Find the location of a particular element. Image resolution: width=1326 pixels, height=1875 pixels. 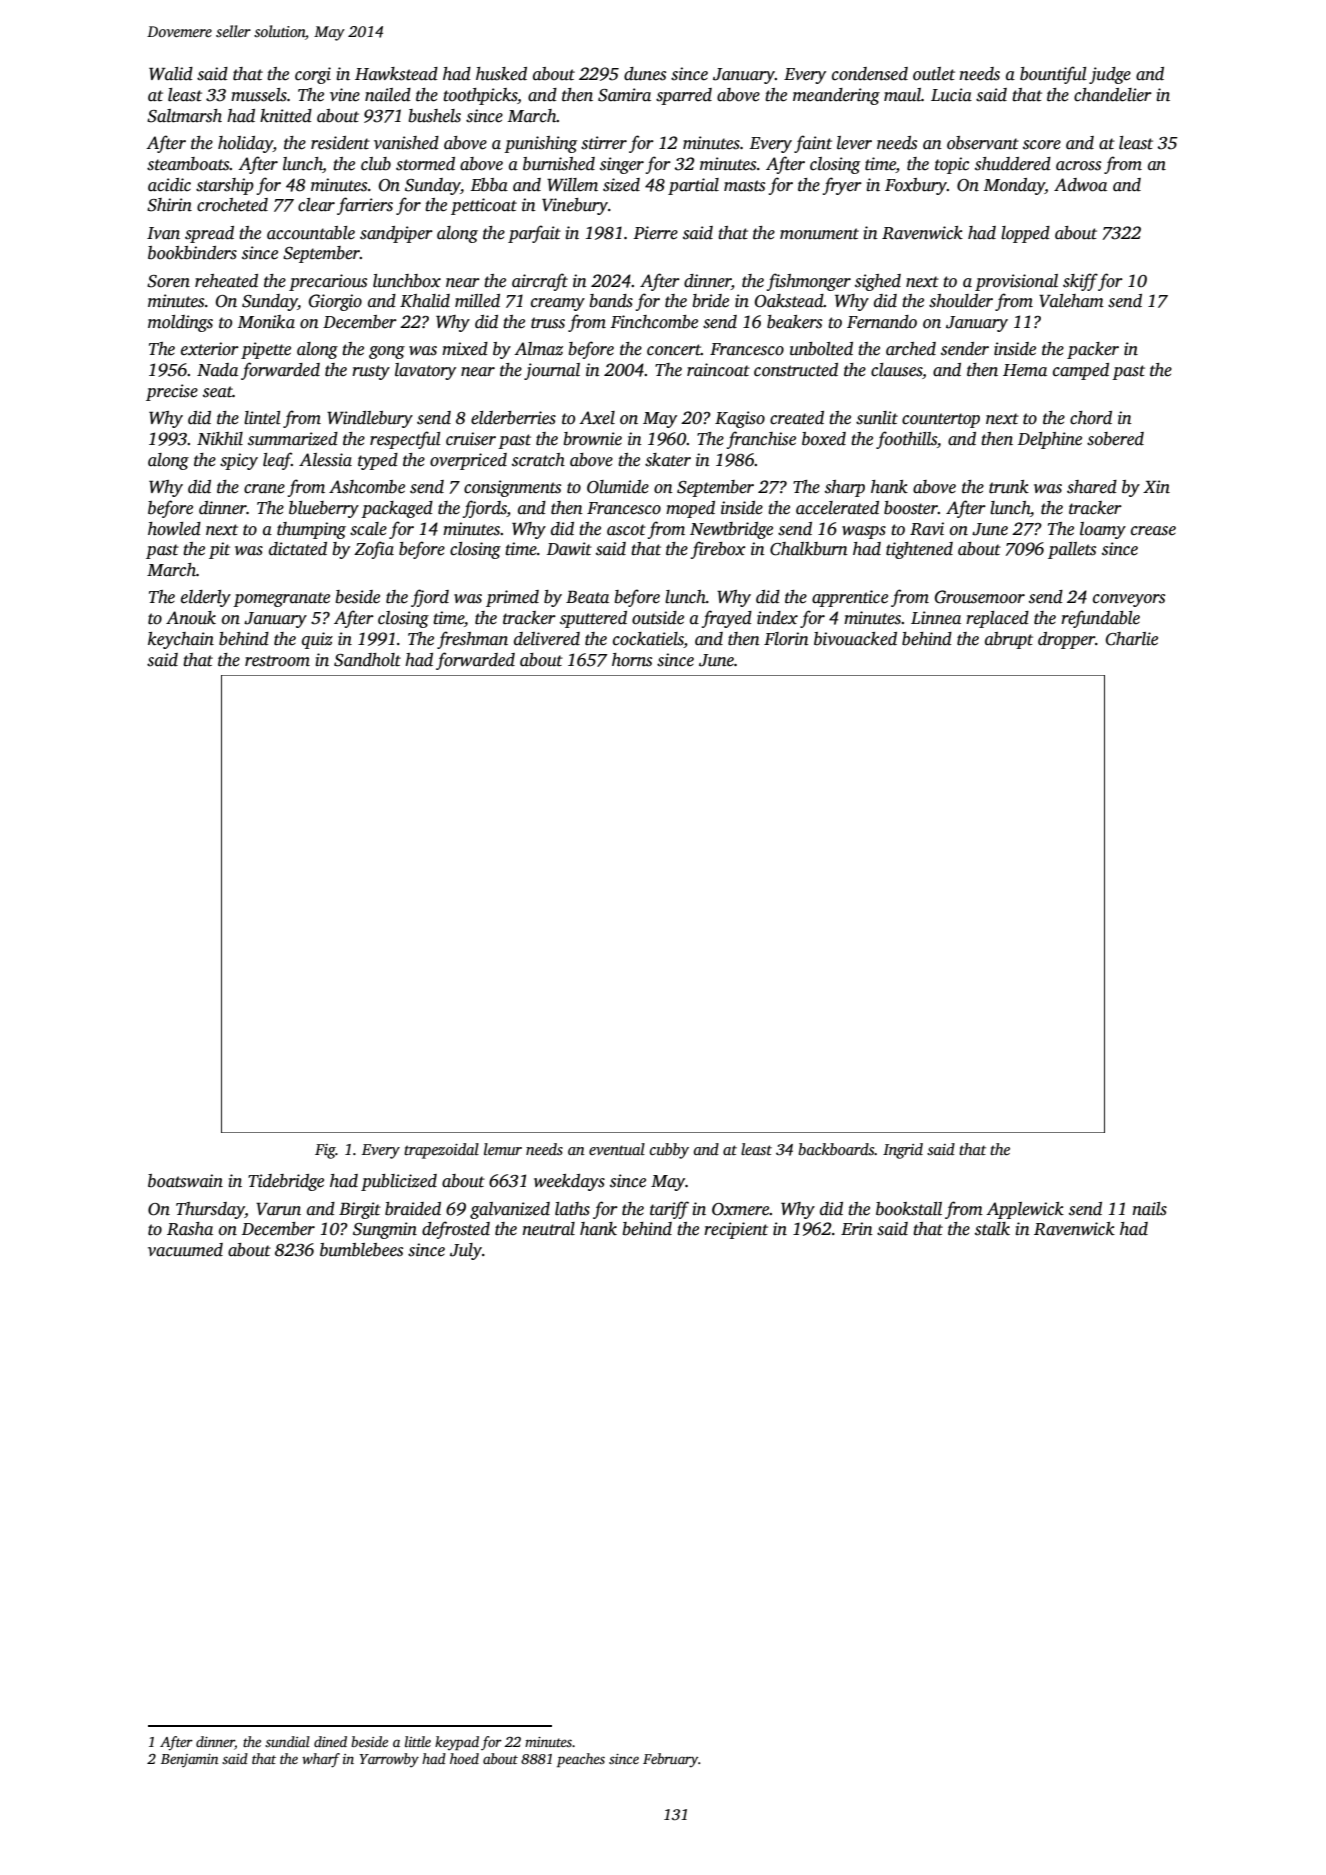

nails is located at coordinates (1149, 1209).
